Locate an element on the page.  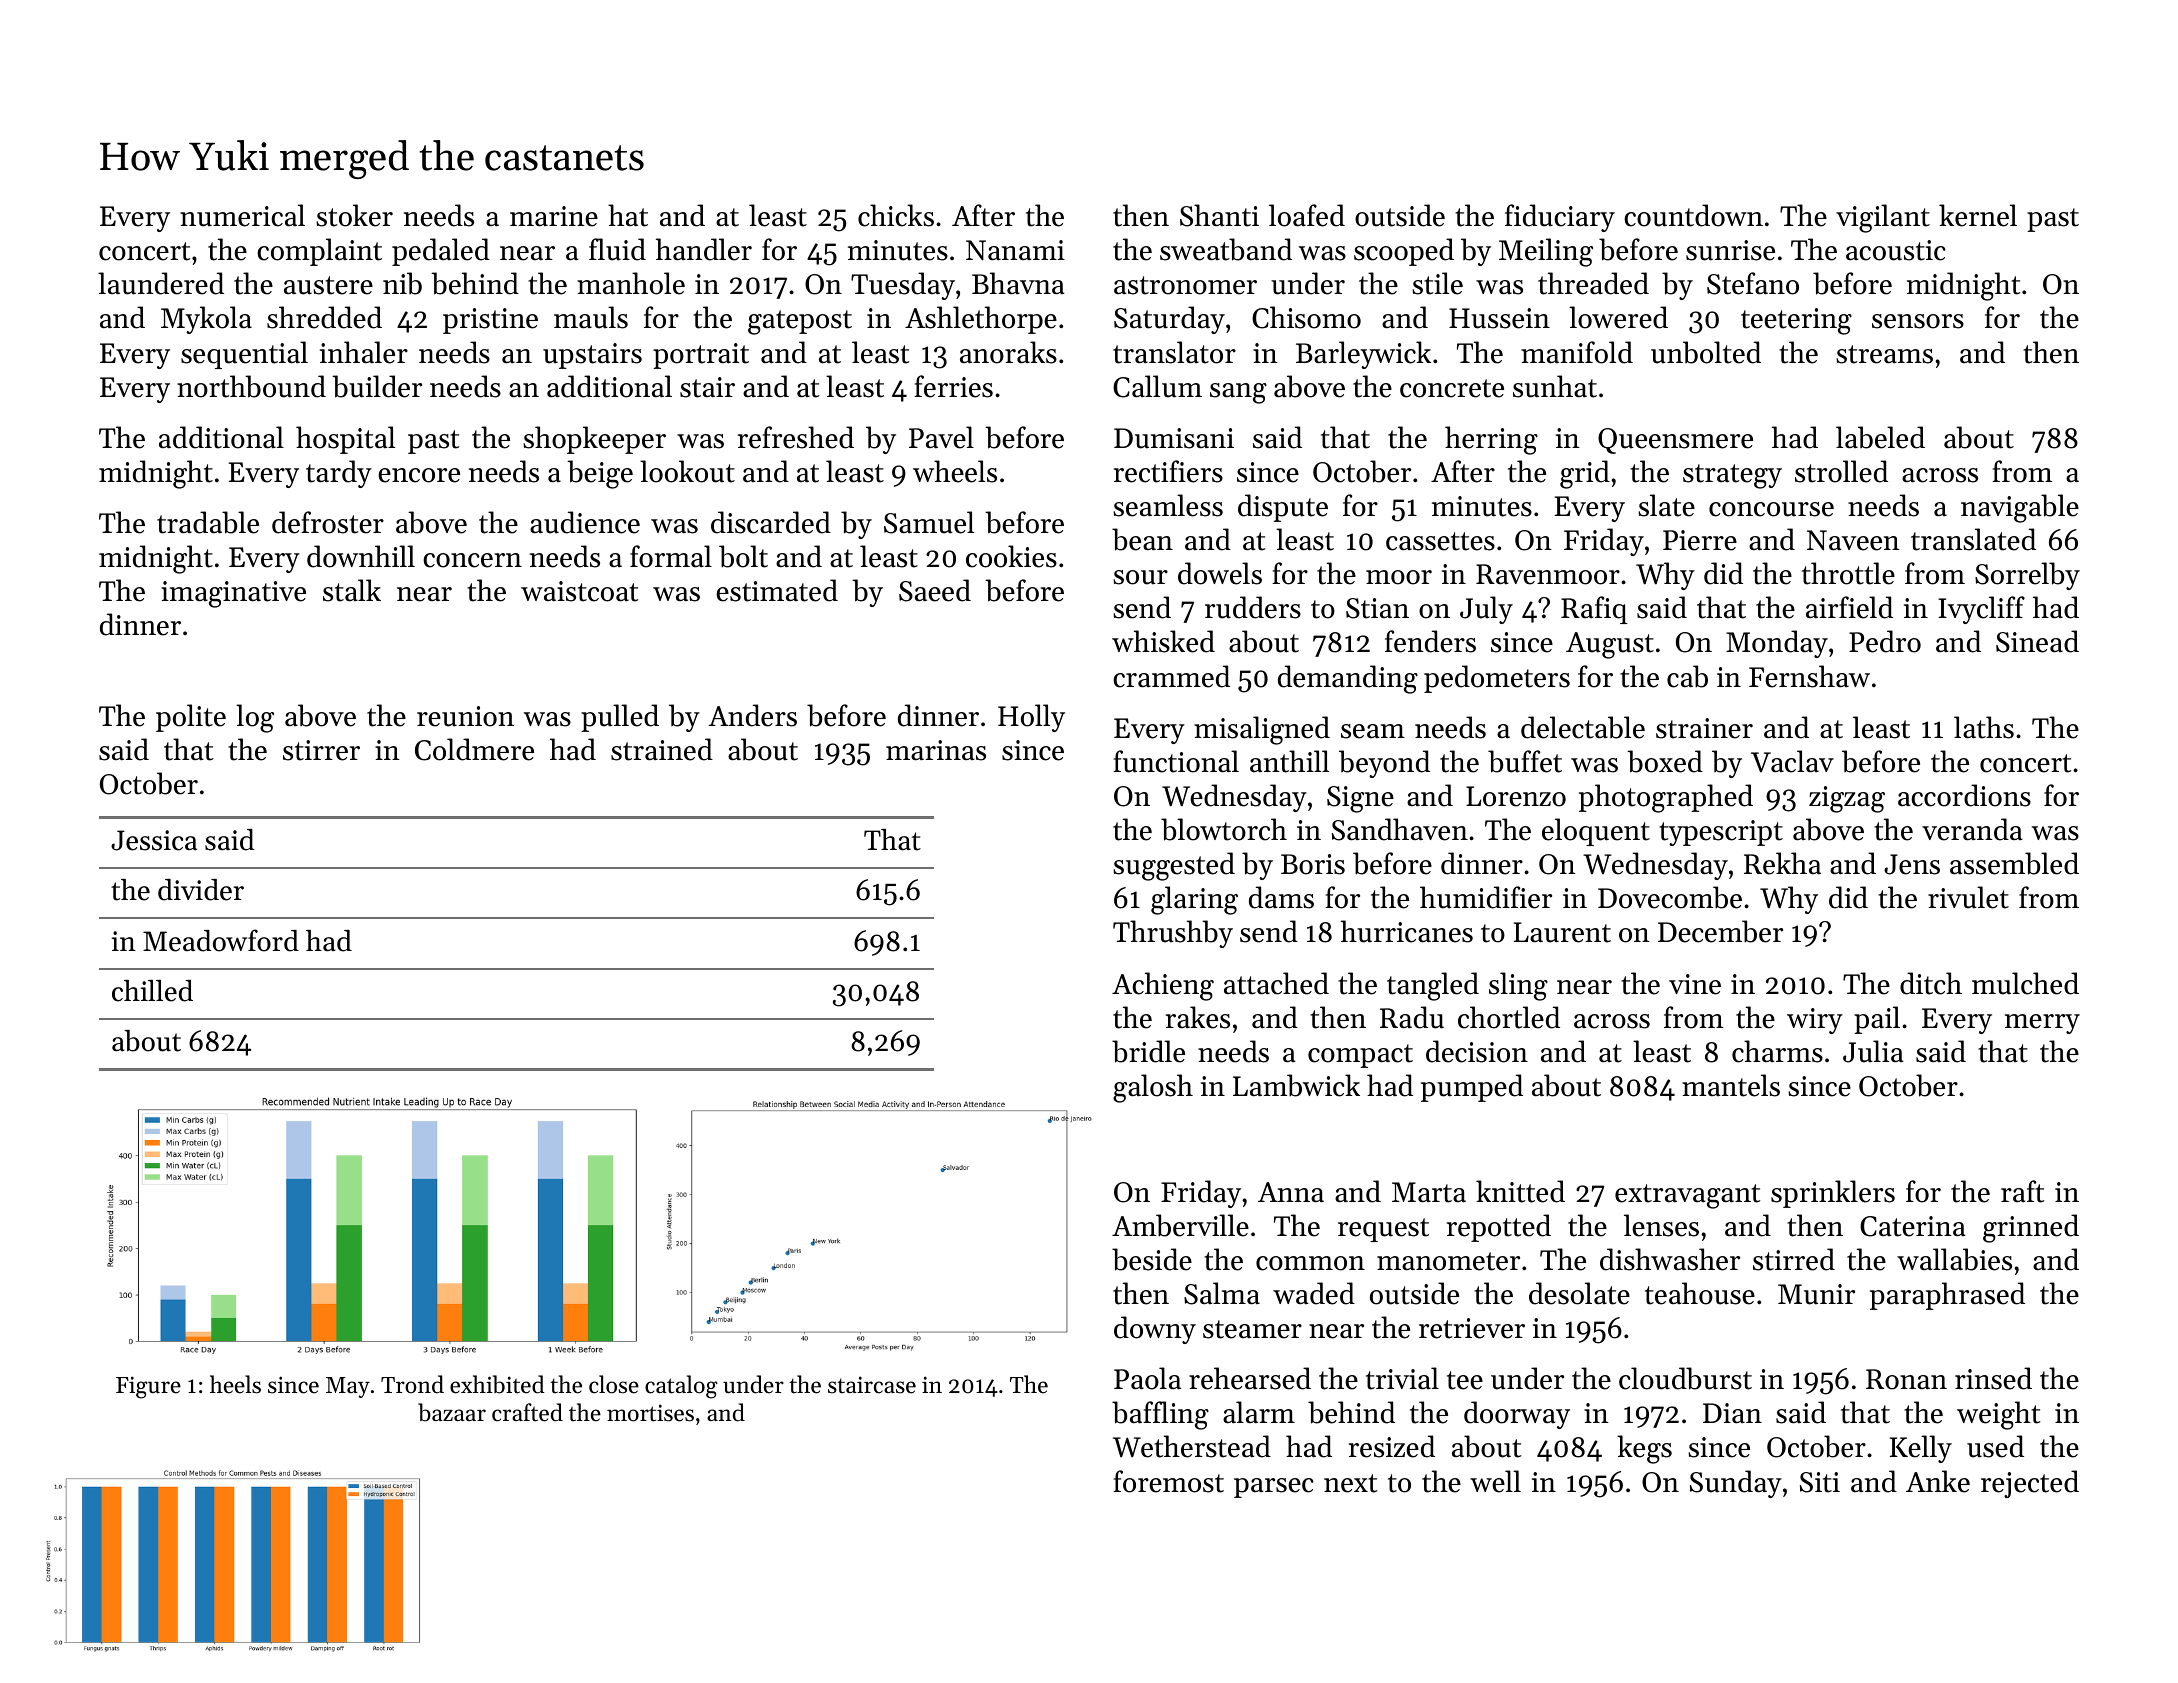
Sinead is located at coordinates (2037, 641).
